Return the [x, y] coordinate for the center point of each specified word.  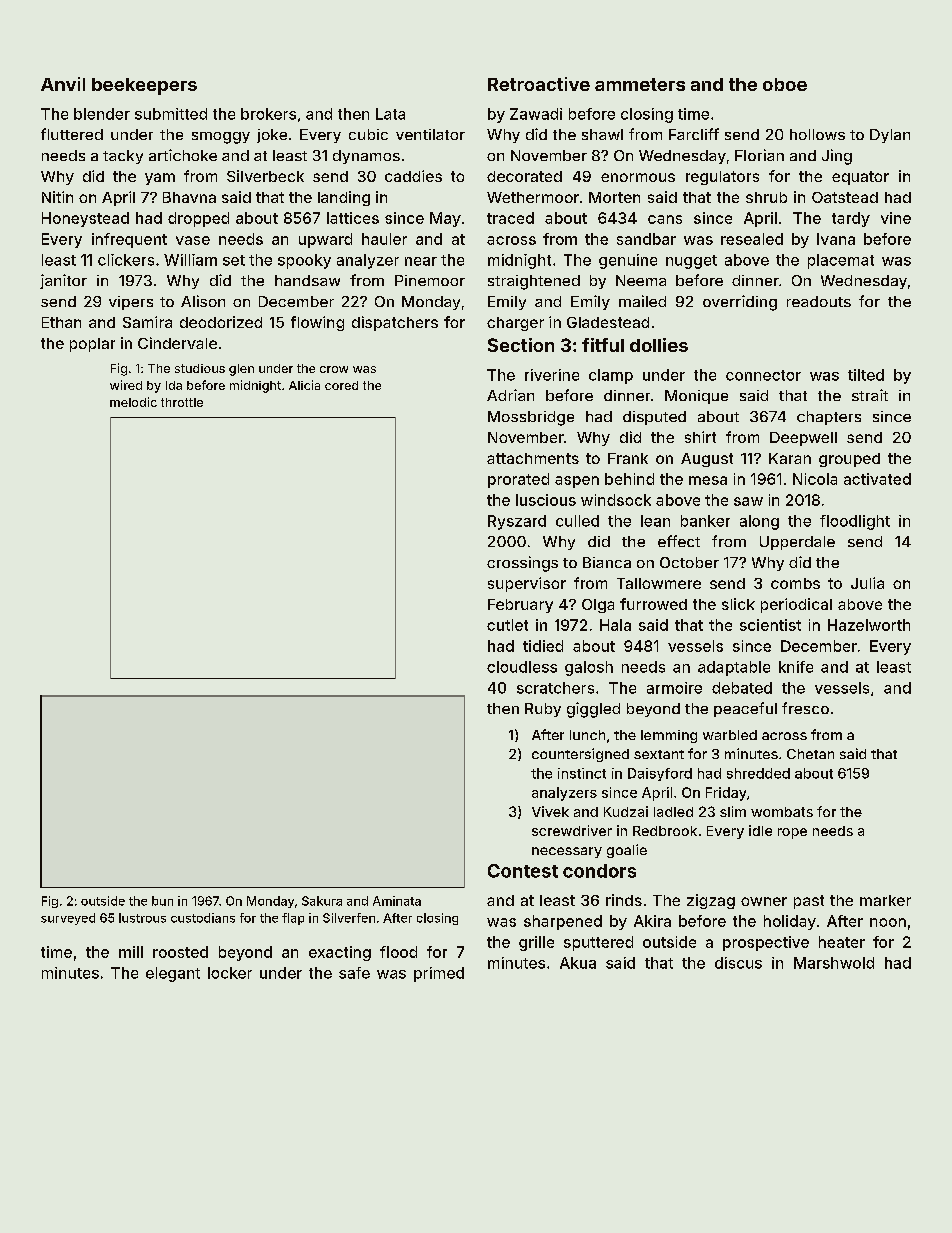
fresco [805, 708]
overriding [740, 303]
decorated [524, 176]
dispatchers [395, 323]
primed [439, 974]
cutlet [507, 625]
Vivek [550, 811]
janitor [63, 281]
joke [272, 136]
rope [792, 833]
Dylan [890, 136]
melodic [133, 402]
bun [162, 901]
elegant [173, 974]
